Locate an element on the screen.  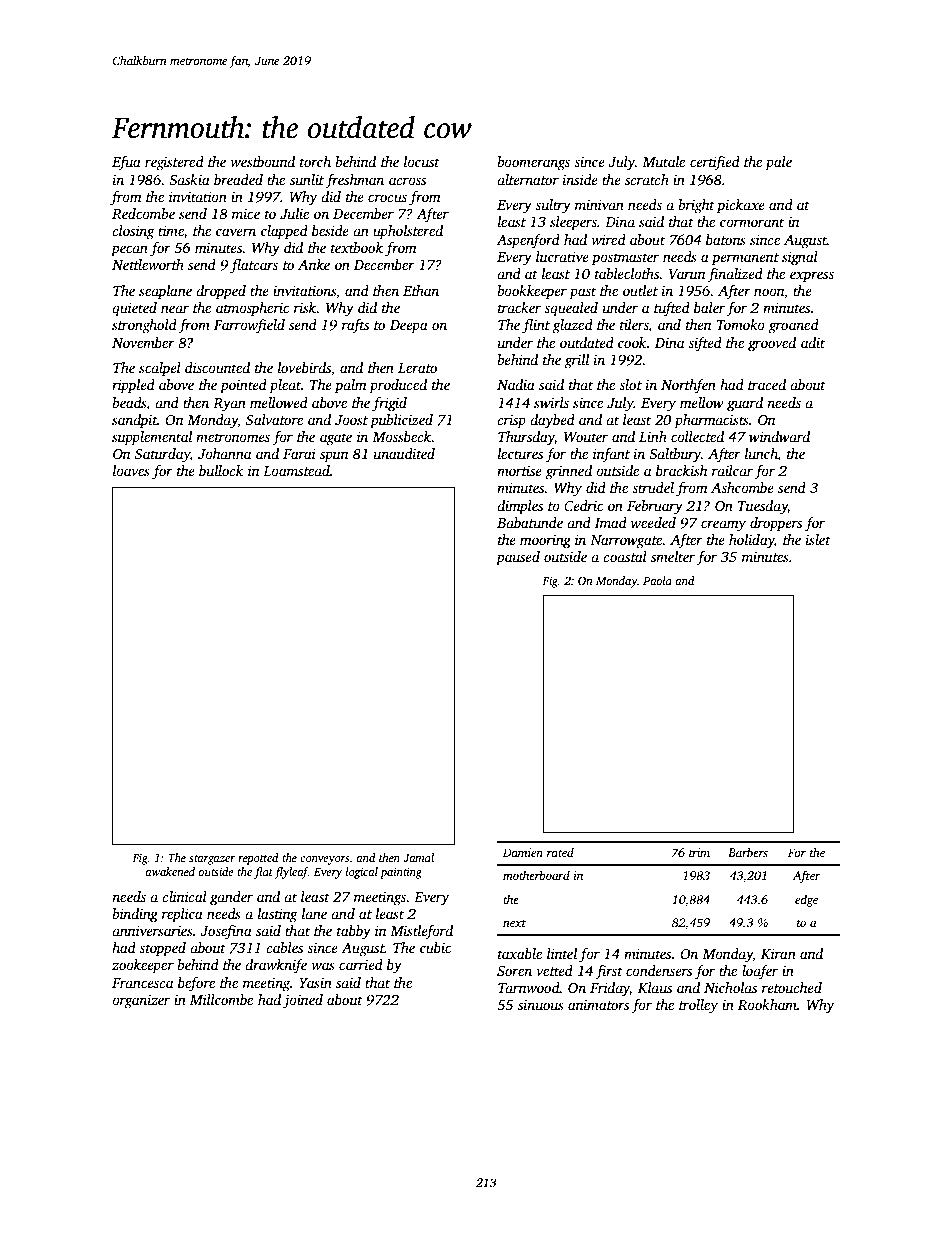
discounted is located at coordinates (217, 367).
